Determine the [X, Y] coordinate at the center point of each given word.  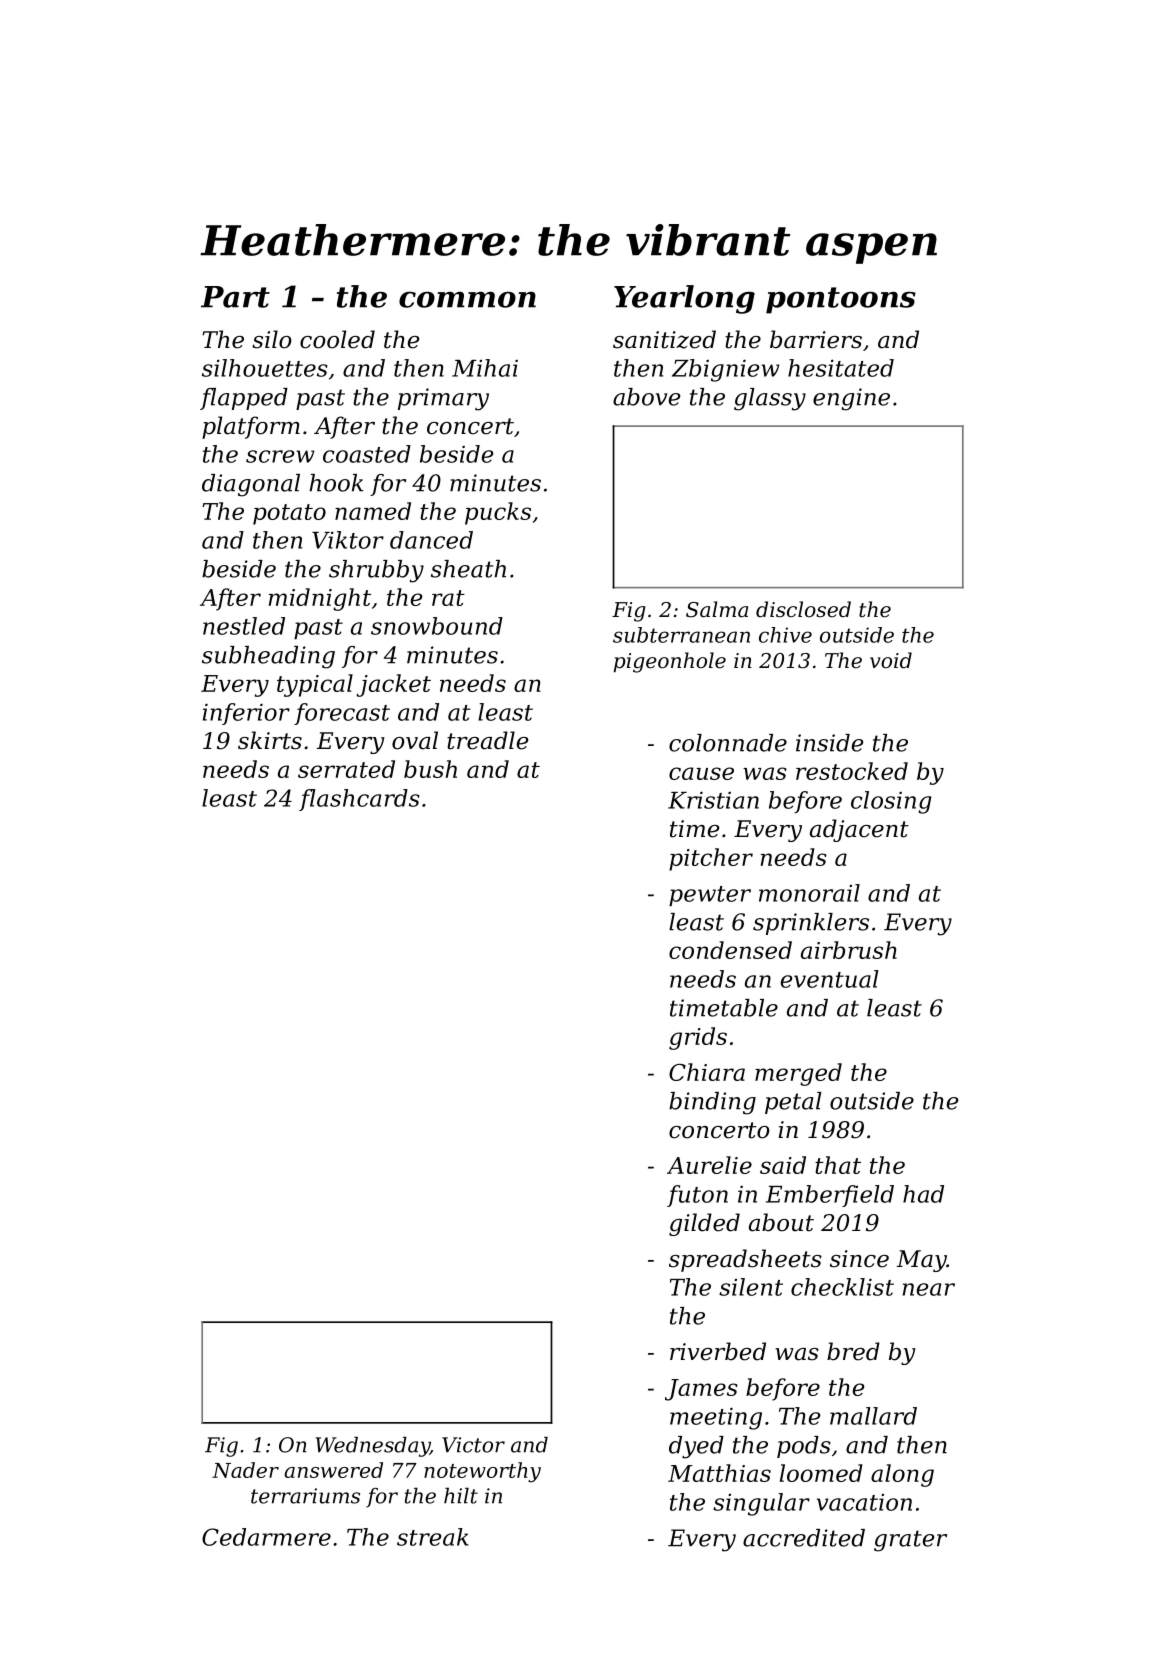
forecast [342, 714]
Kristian [713, 800]
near [929, 1289]
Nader [245, 1470]
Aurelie [709, 1165]
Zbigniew [725, 370]
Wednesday [373, 1447]
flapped [244, 399]
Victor [473, 1445]
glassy [770, 399]
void [891, 660]
